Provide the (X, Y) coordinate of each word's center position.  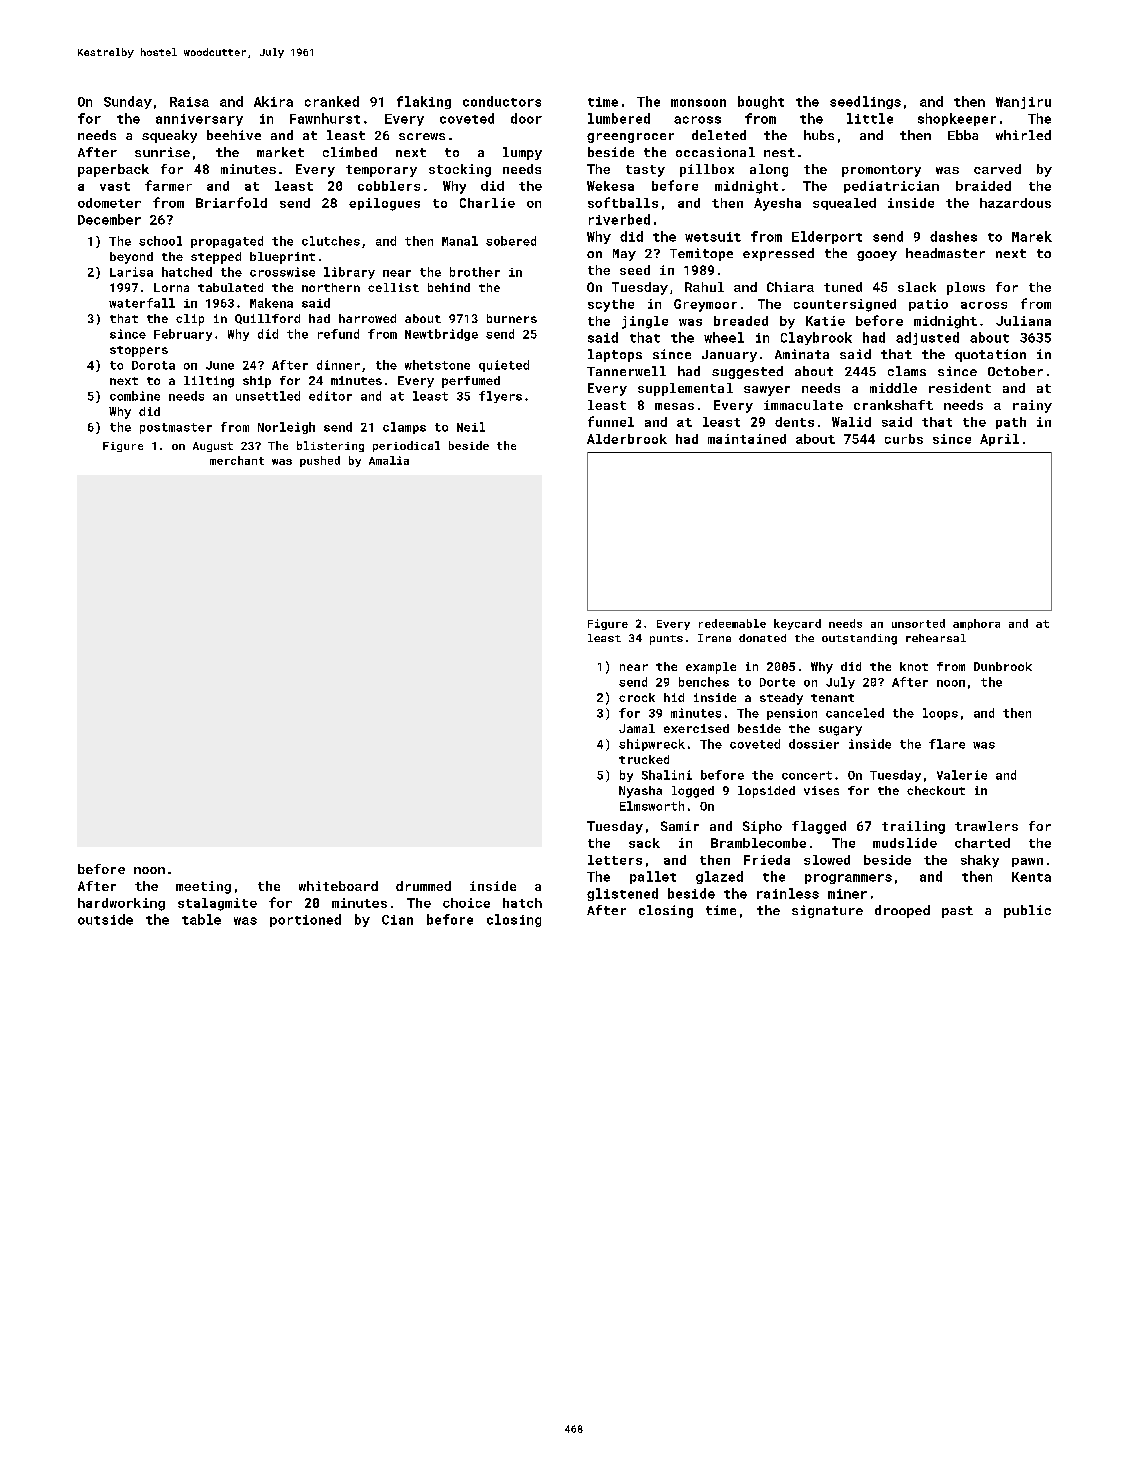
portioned (305, 920)
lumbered (619, 118)
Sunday (128, 102)
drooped (902, 911)
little (870, 118)
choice (466, 903)
